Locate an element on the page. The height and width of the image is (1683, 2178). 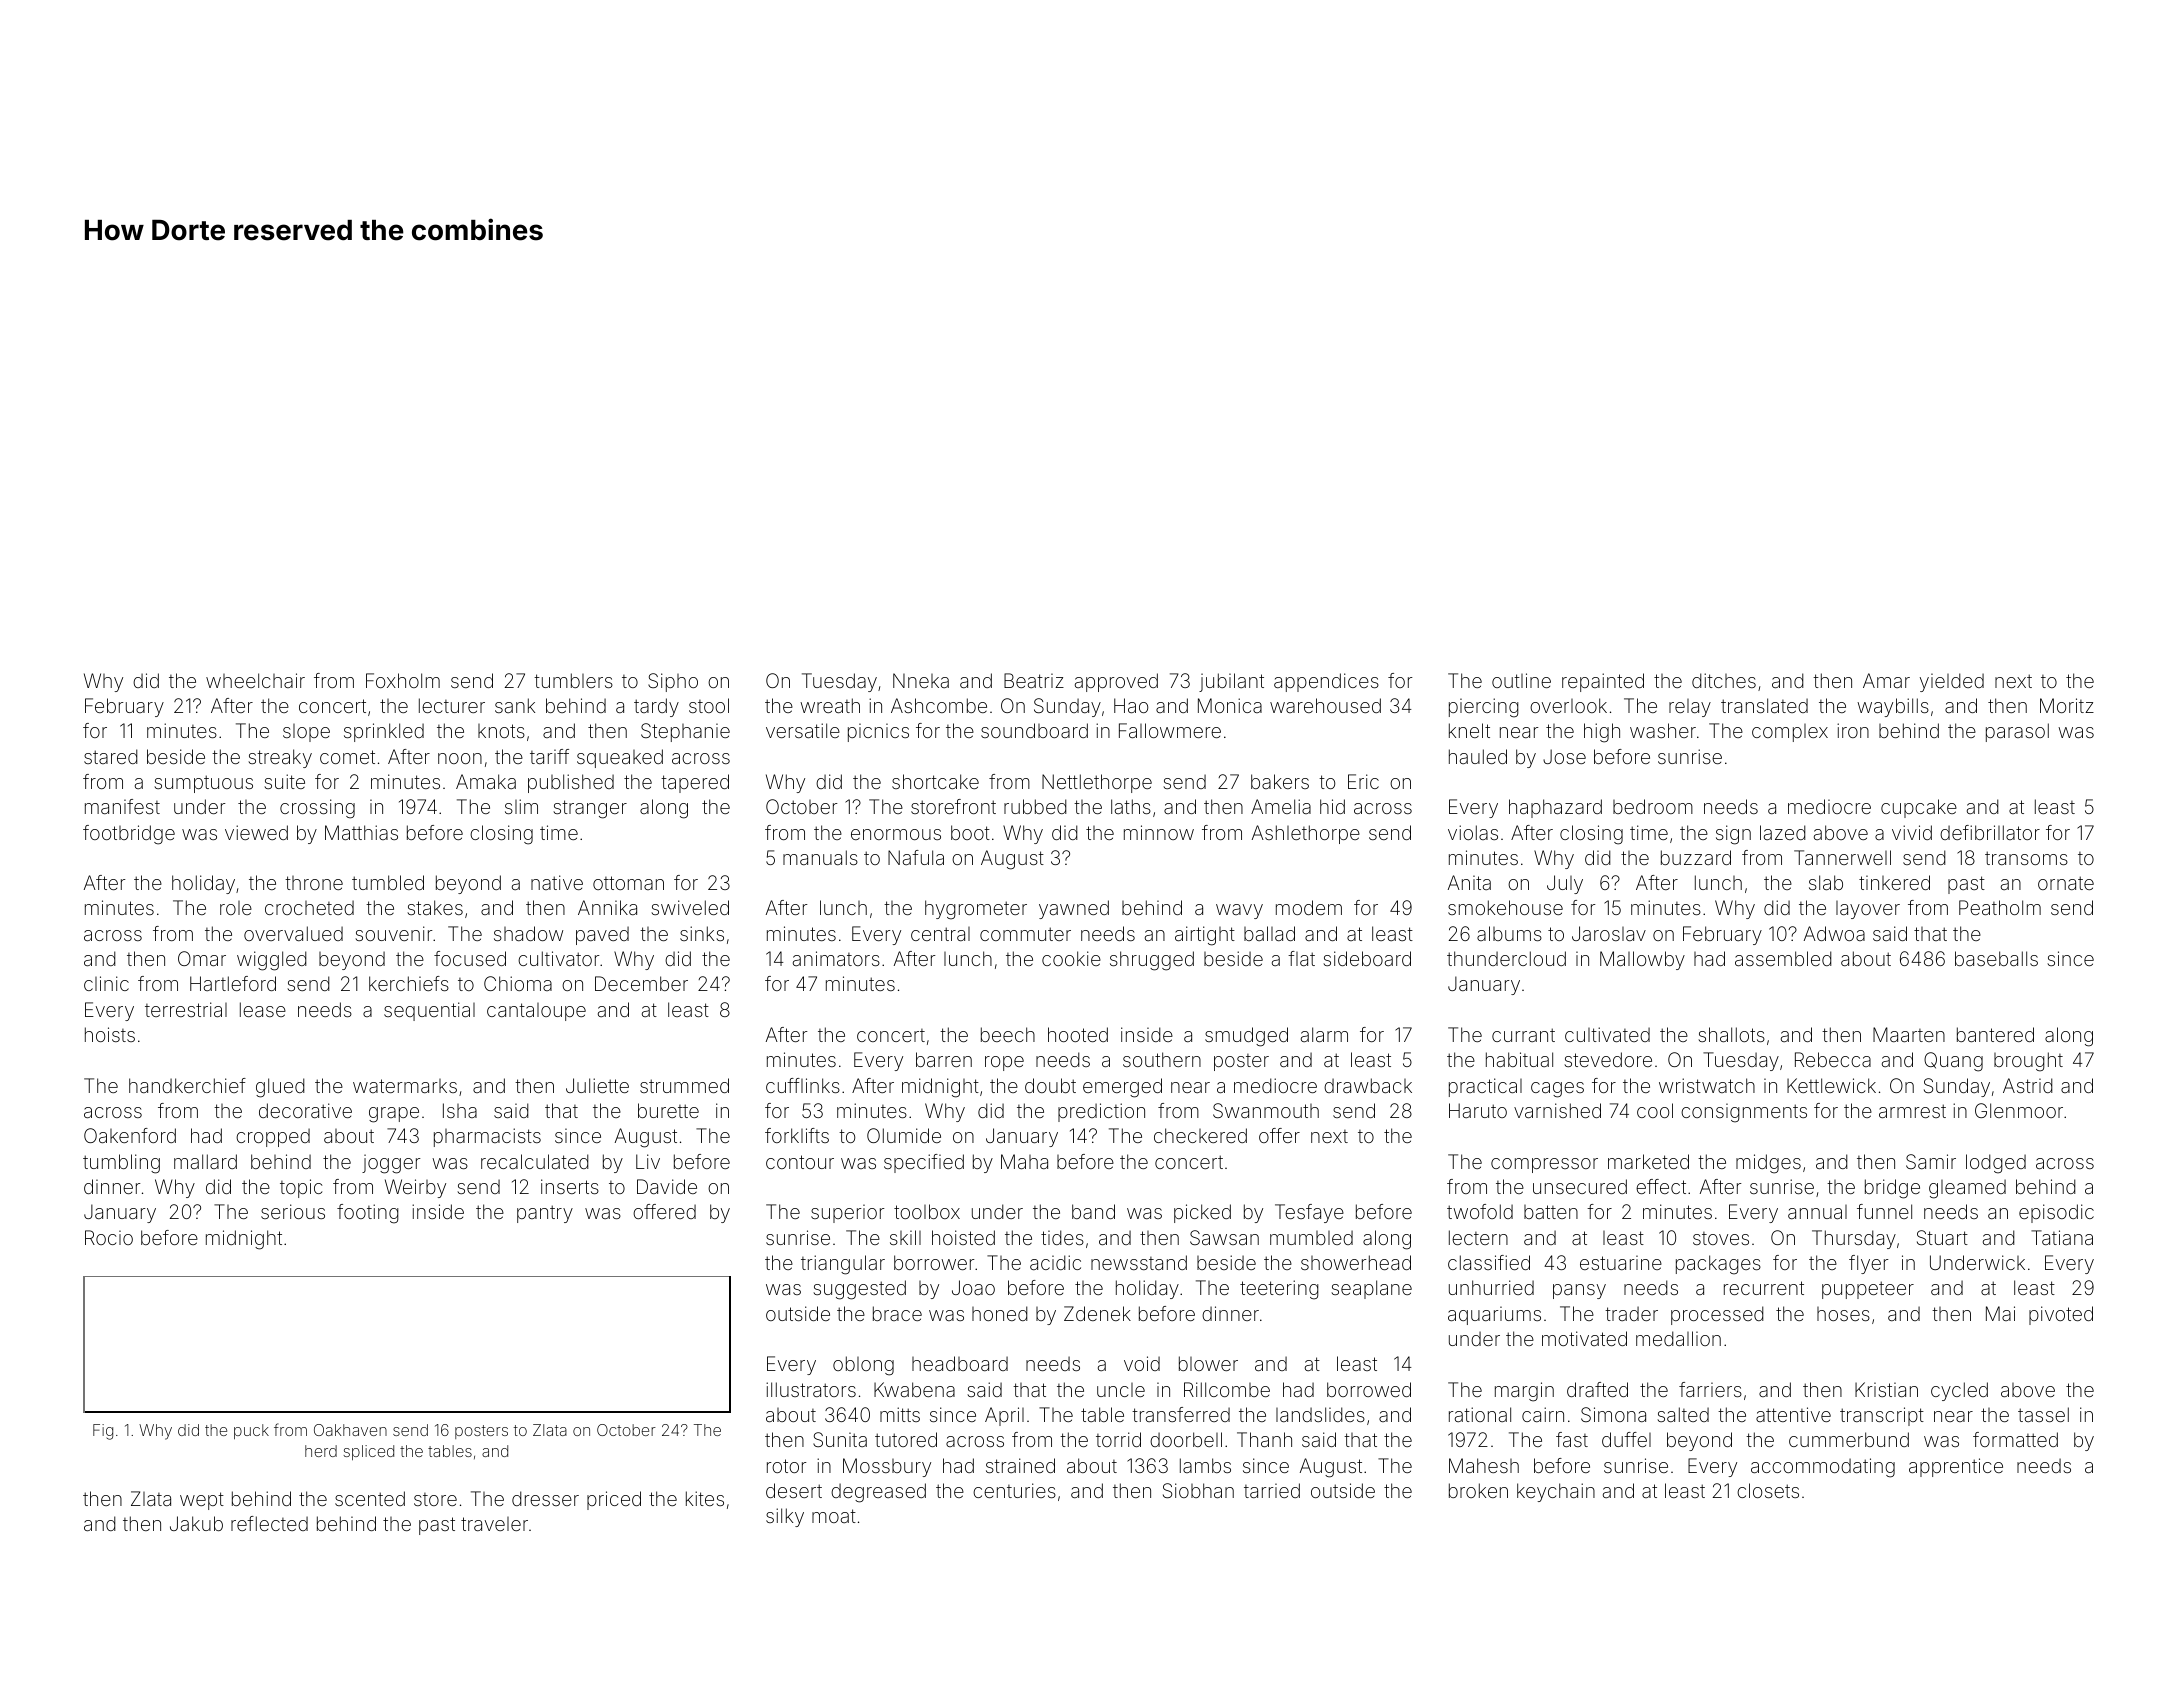
Amar is located at coordinates (1886, 680).
